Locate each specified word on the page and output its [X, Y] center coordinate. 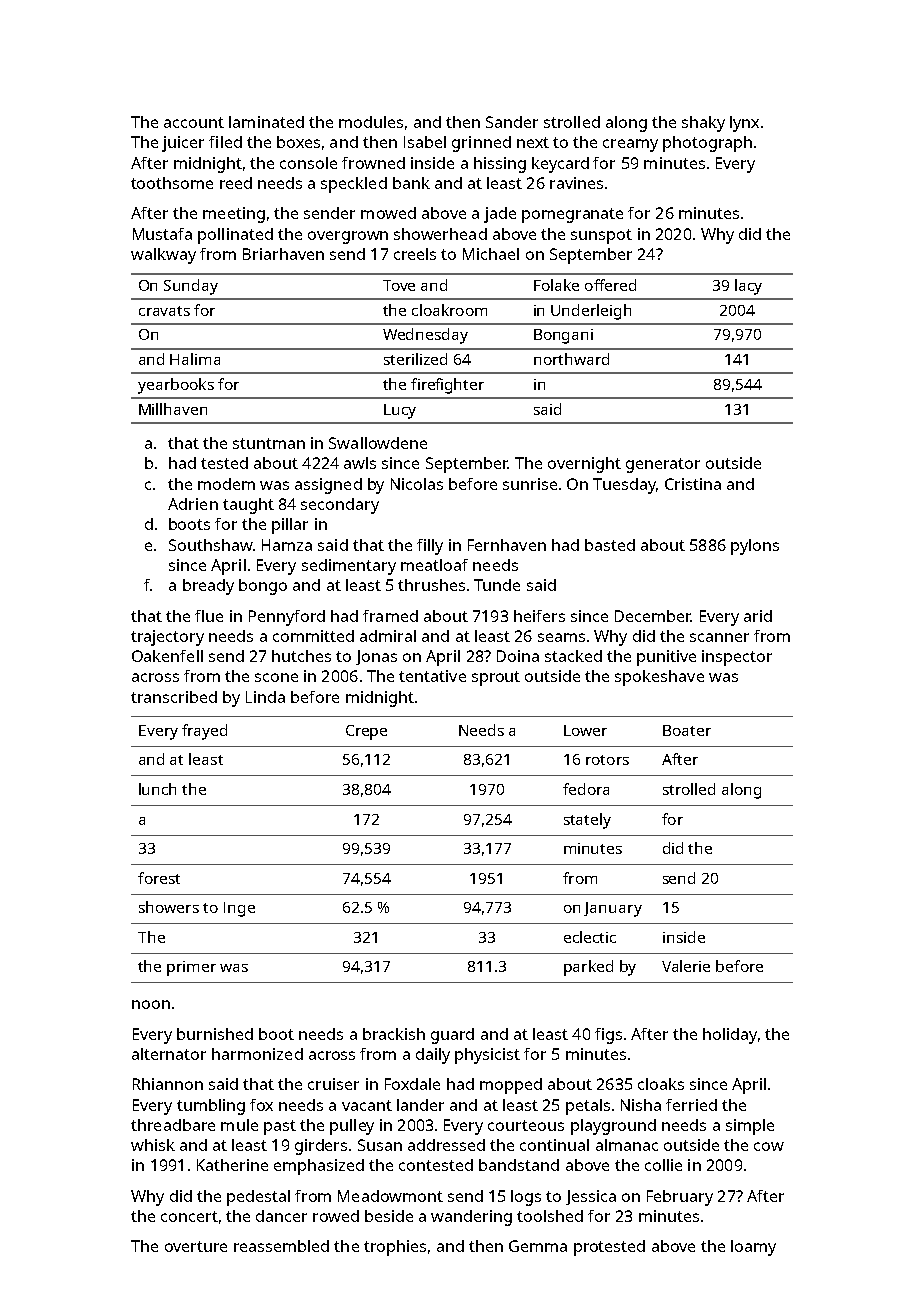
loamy [753, 1248]
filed [225, 142]
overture [196, 1246]
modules [371, 122]
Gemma [538, 1246]
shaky [703, 124]
